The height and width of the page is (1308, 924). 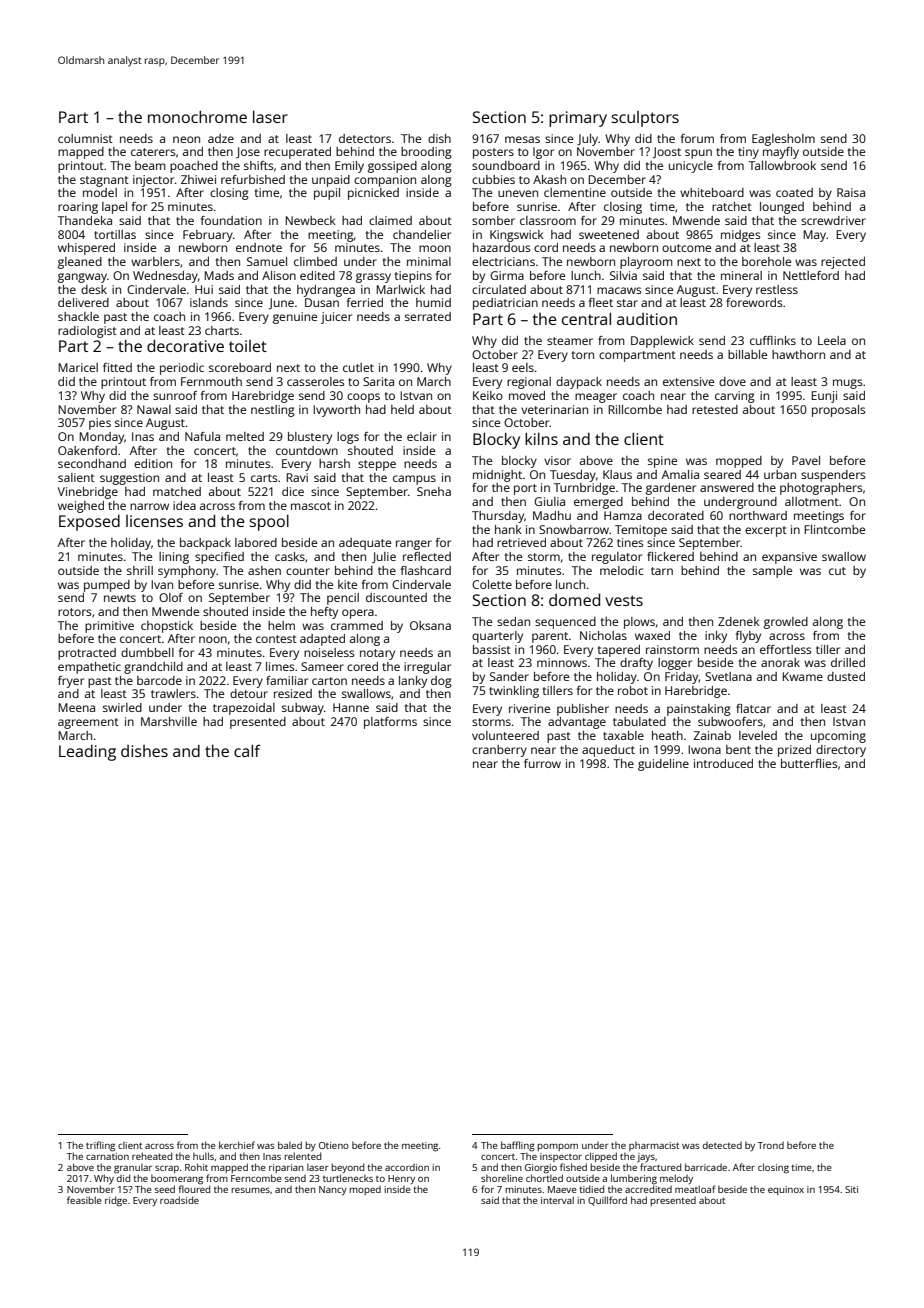 What do you see at coordinates (197, 116) in the page?
I see `monochrome` at bounding box center [197, 116].
